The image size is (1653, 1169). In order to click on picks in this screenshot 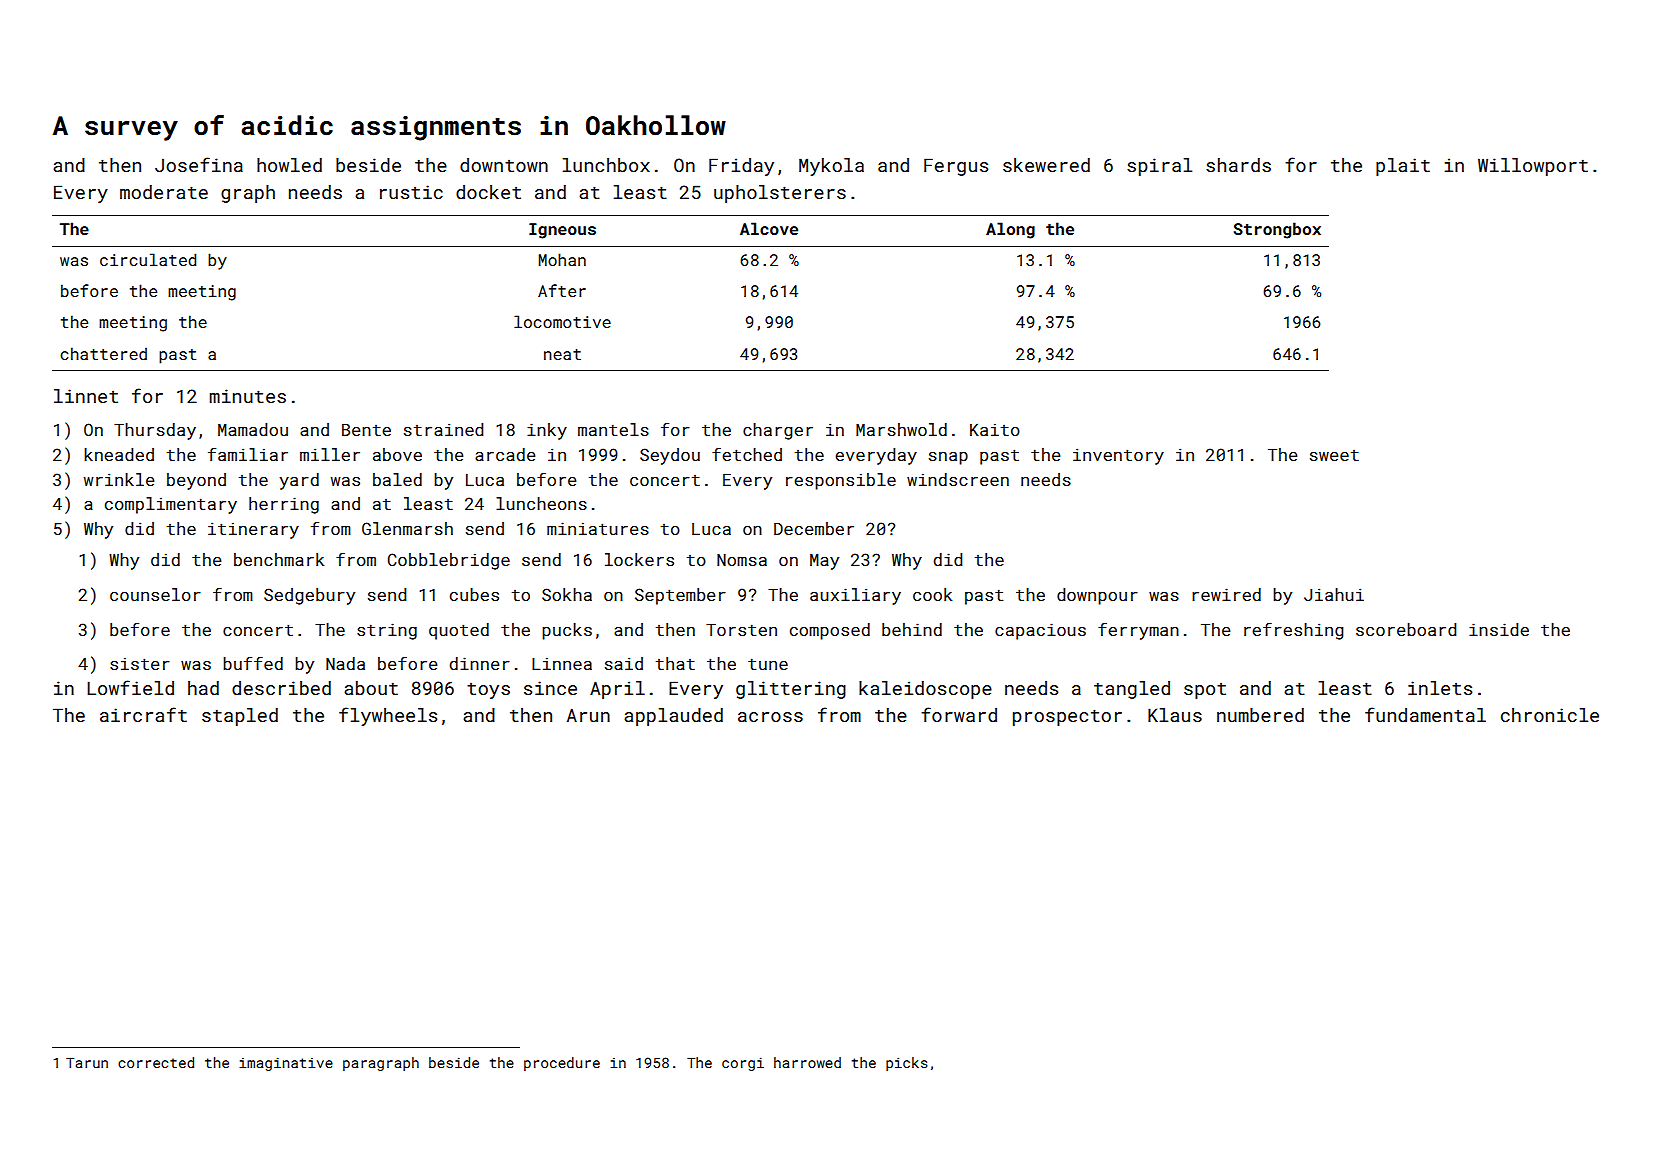, I will do `click(906, 1064)`.
